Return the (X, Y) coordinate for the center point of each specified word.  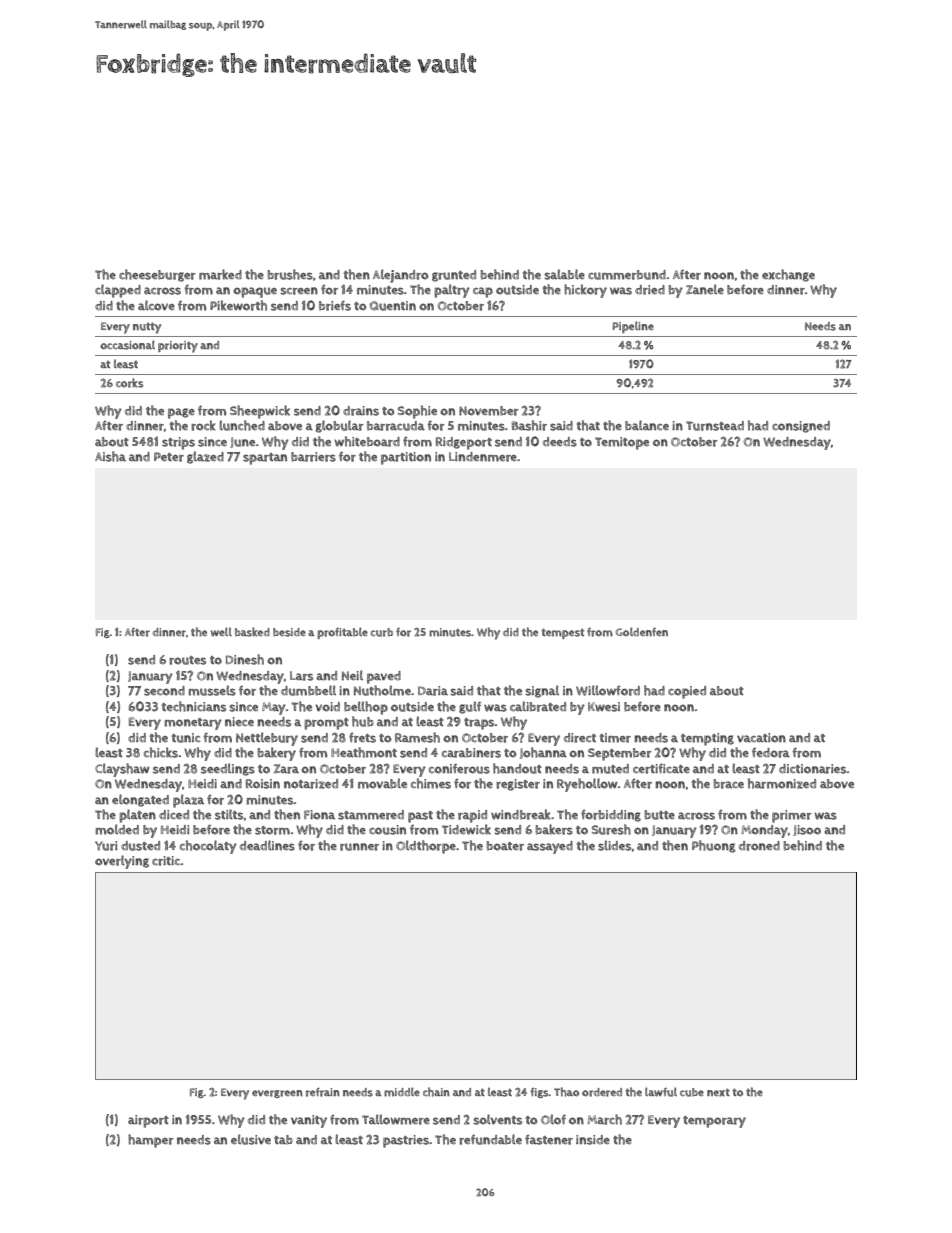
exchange (788, 275)
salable (564, 274)
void (327, 707)
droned (759, 846)
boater (505, 846)
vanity (309, 1121)
